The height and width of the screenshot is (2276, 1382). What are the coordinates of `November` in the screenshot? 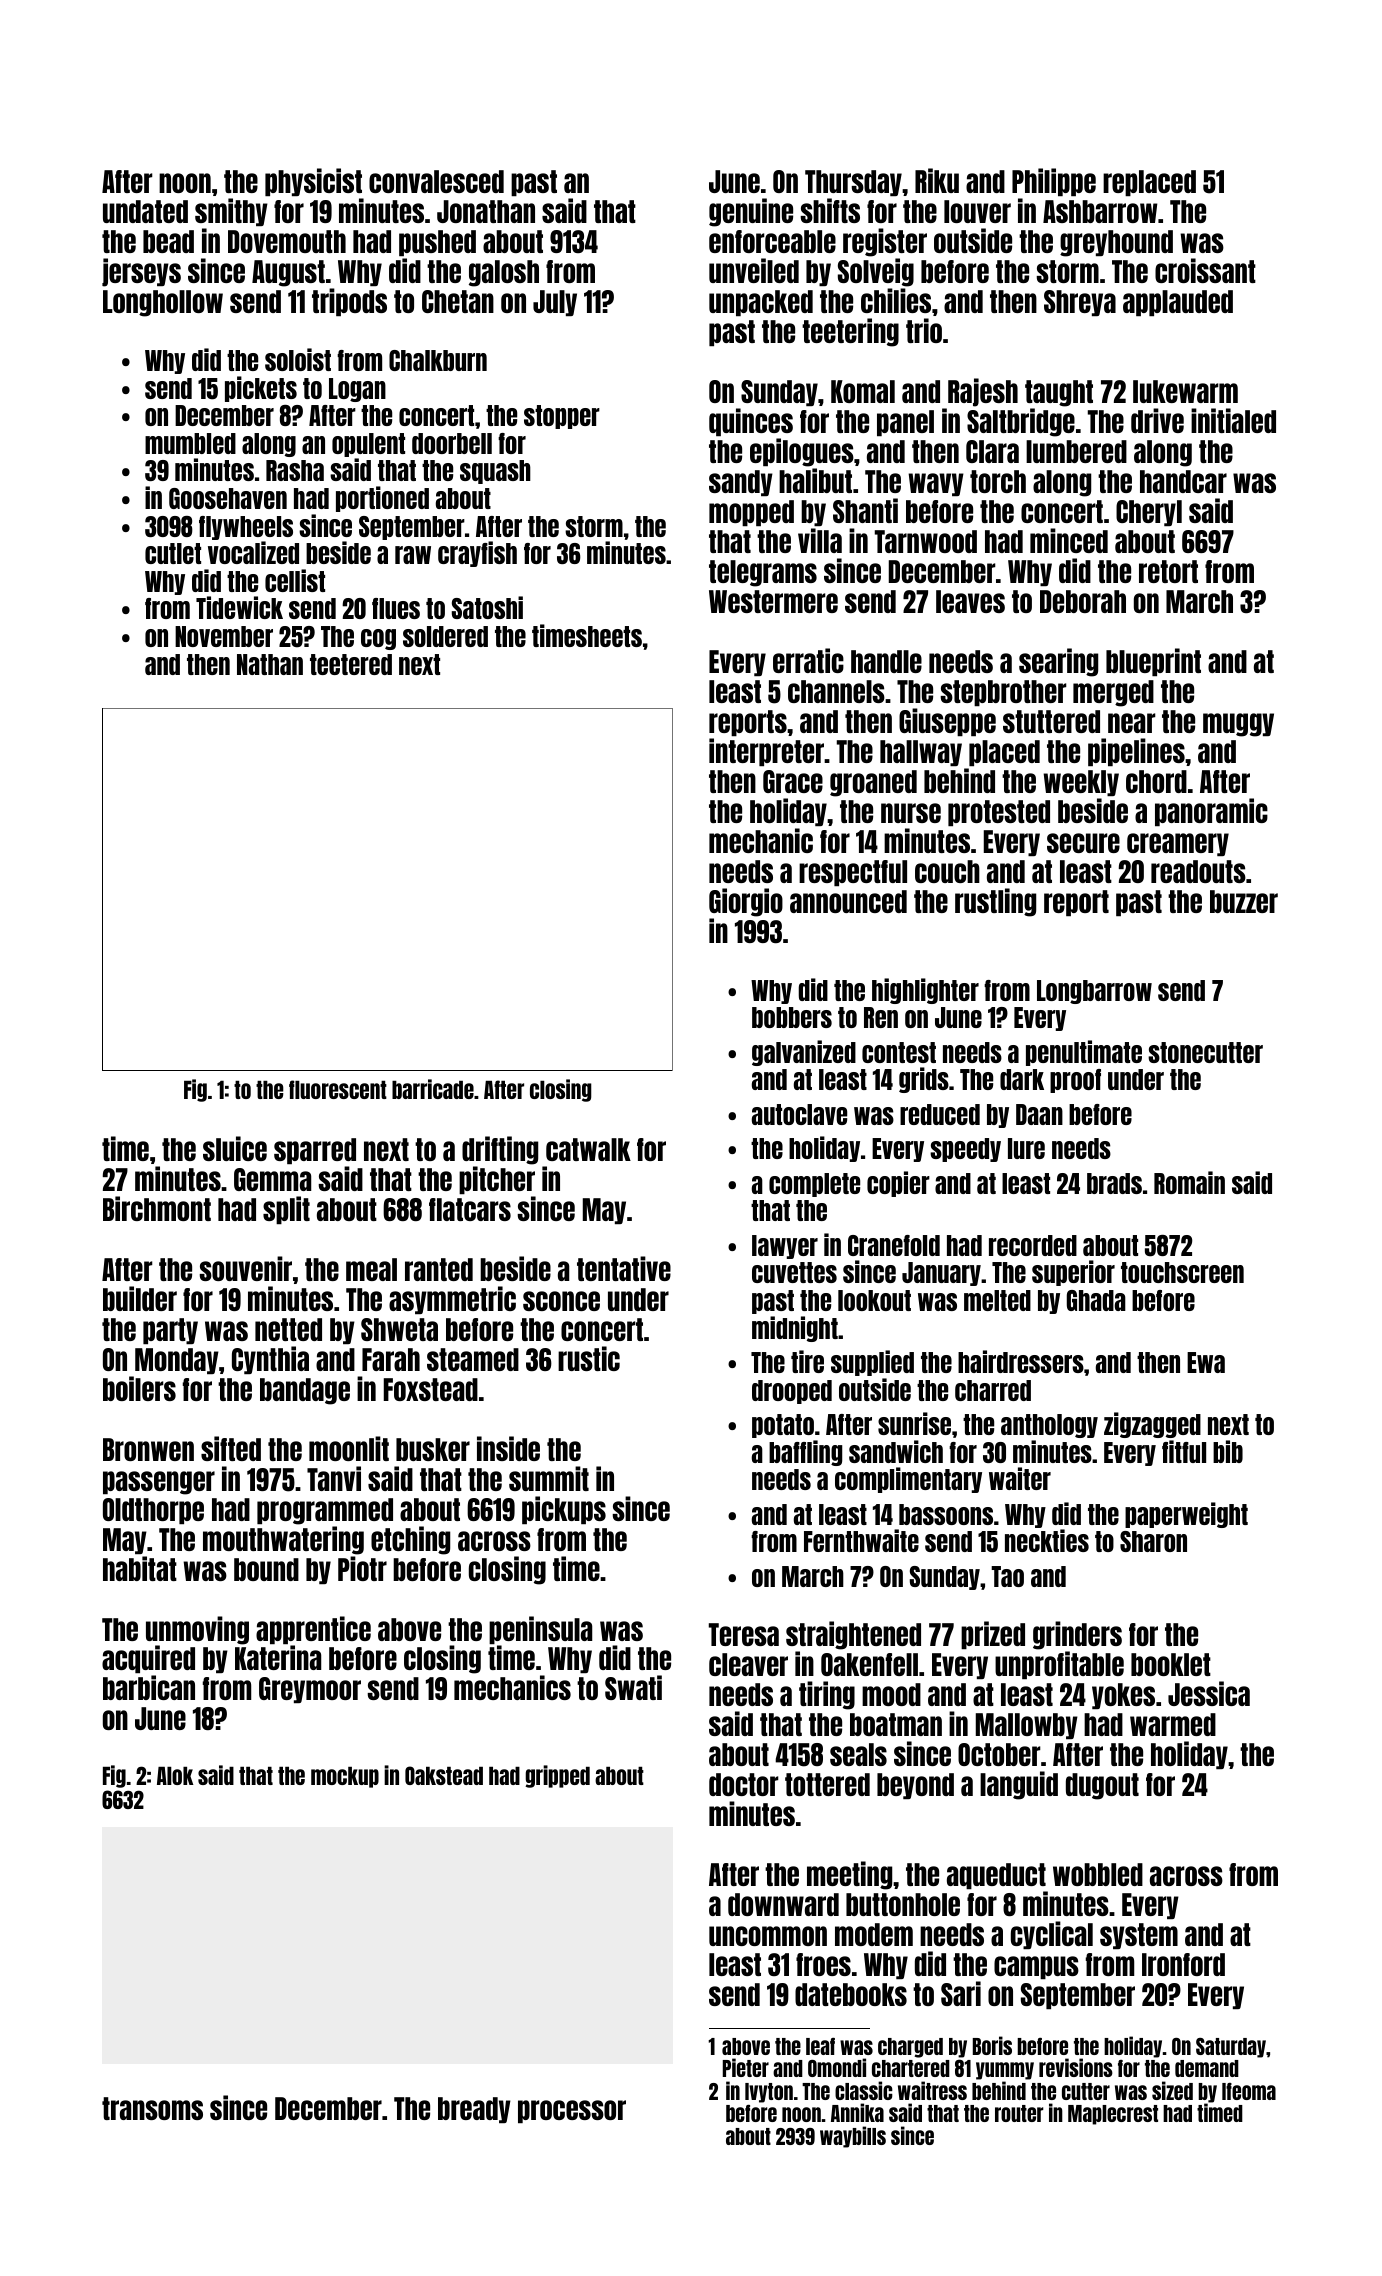 It's located at (224, 636).
